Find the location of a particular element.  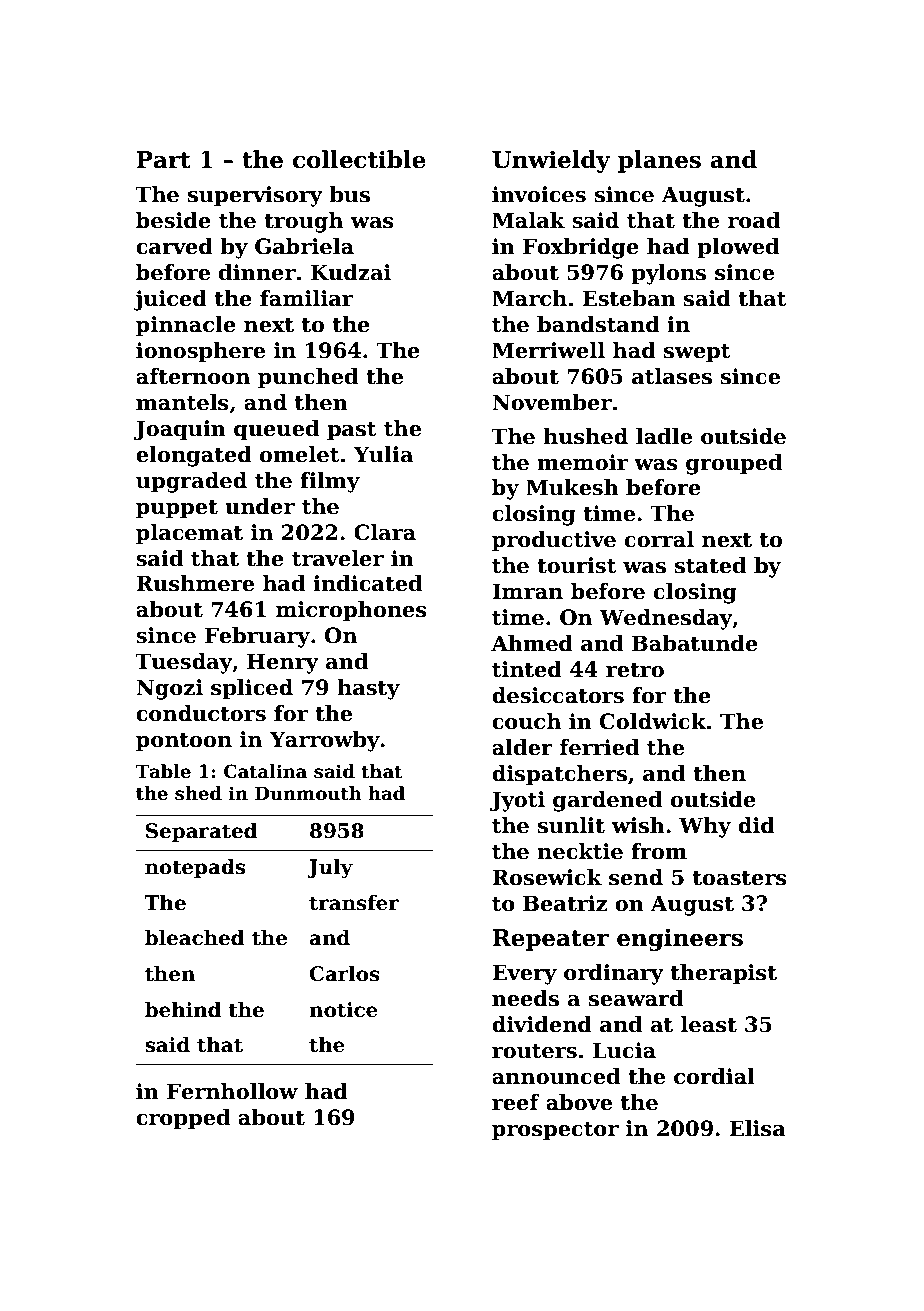

placemat is located at coordinates (189, 534).
